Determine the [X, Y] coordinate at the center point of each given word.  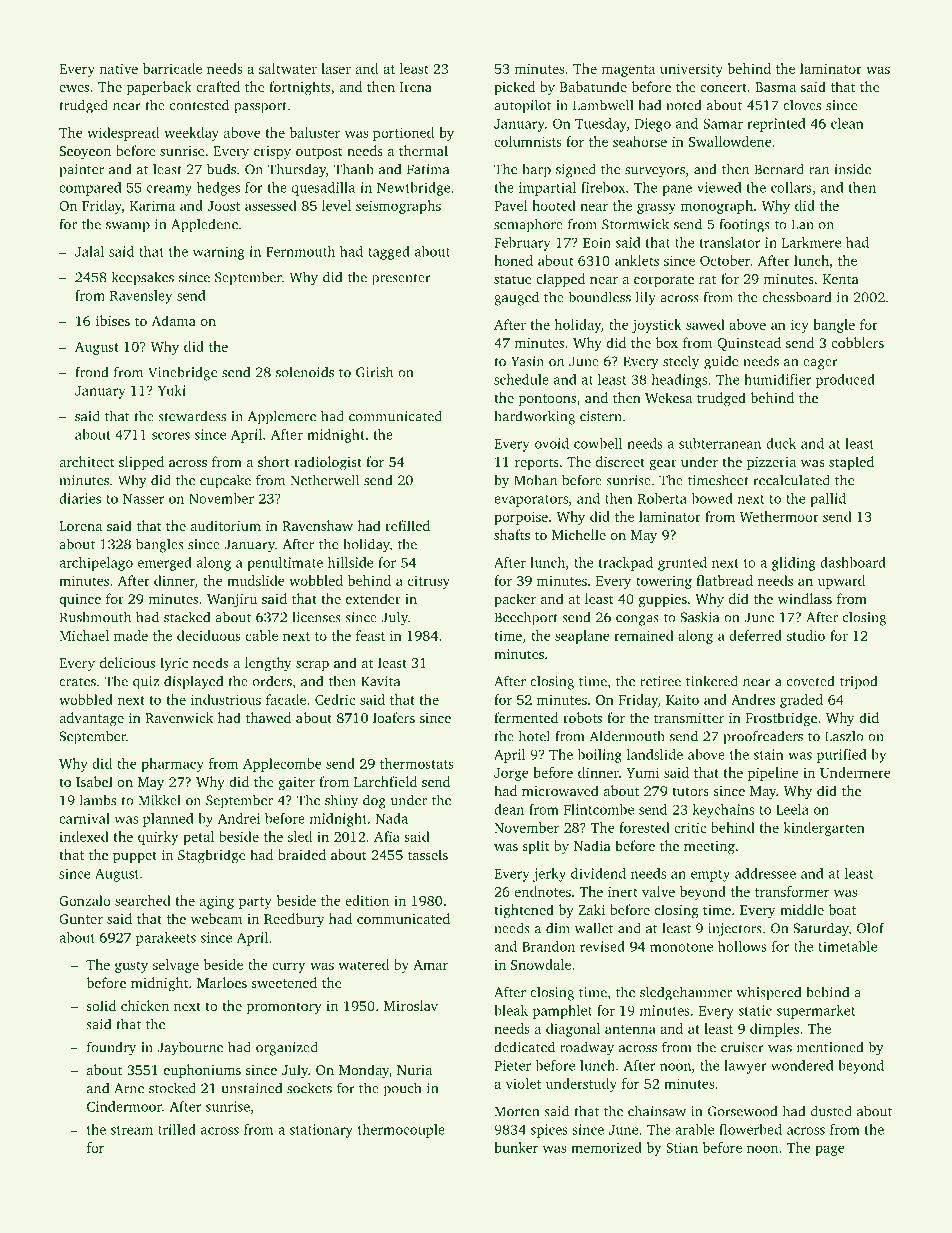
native [118, 68]
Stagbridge [212, 856]
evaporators [531, 501]
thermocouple [401, 1131]
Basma [775, 87]
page [830, 1150]
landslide [655, 754]
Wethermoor [779, 516]
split [536, 847]
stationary [321, 1131]
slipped [141, 463]
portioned [403, 134]
